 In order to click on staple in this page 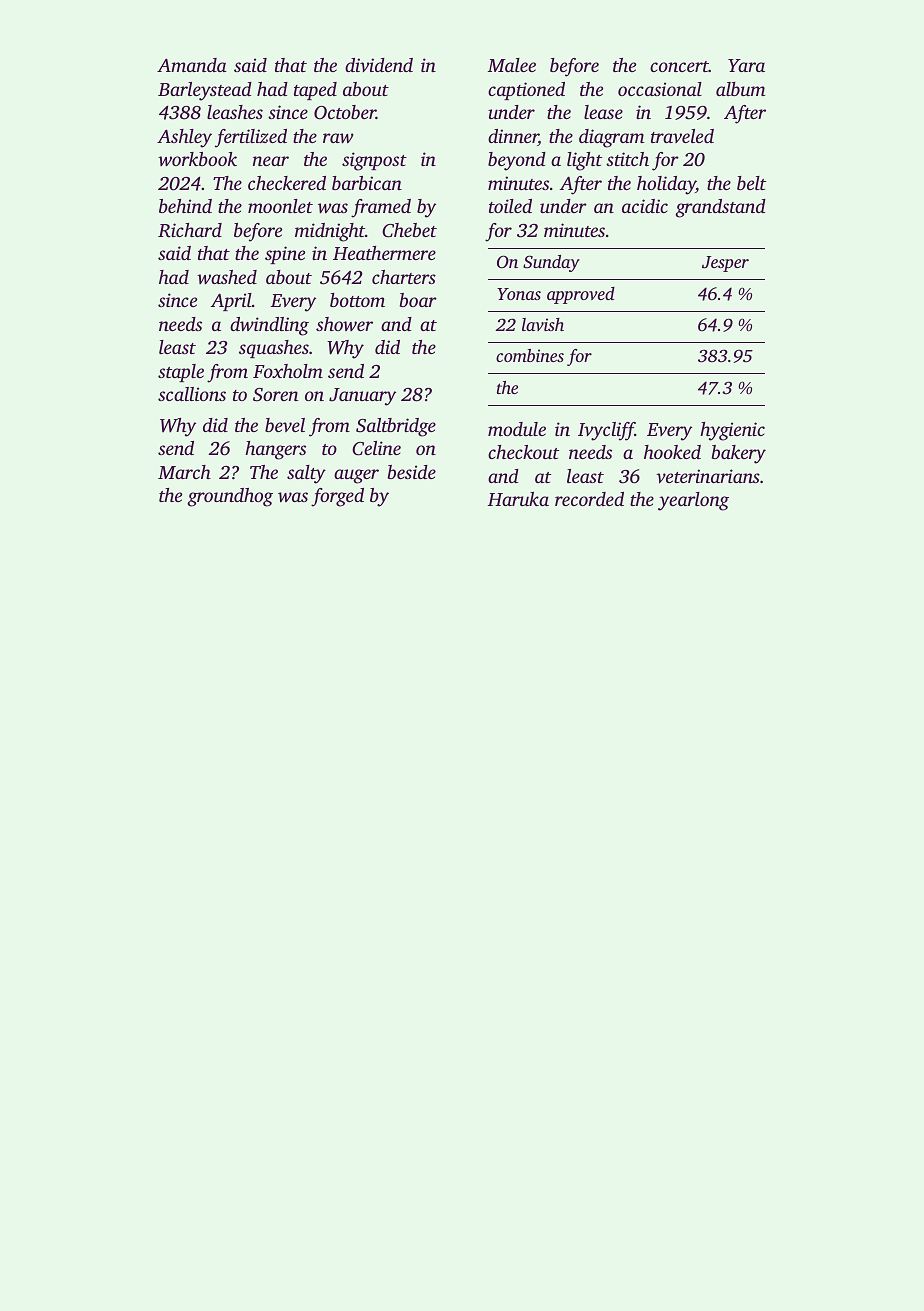, I will do `click(181, 373)`.
